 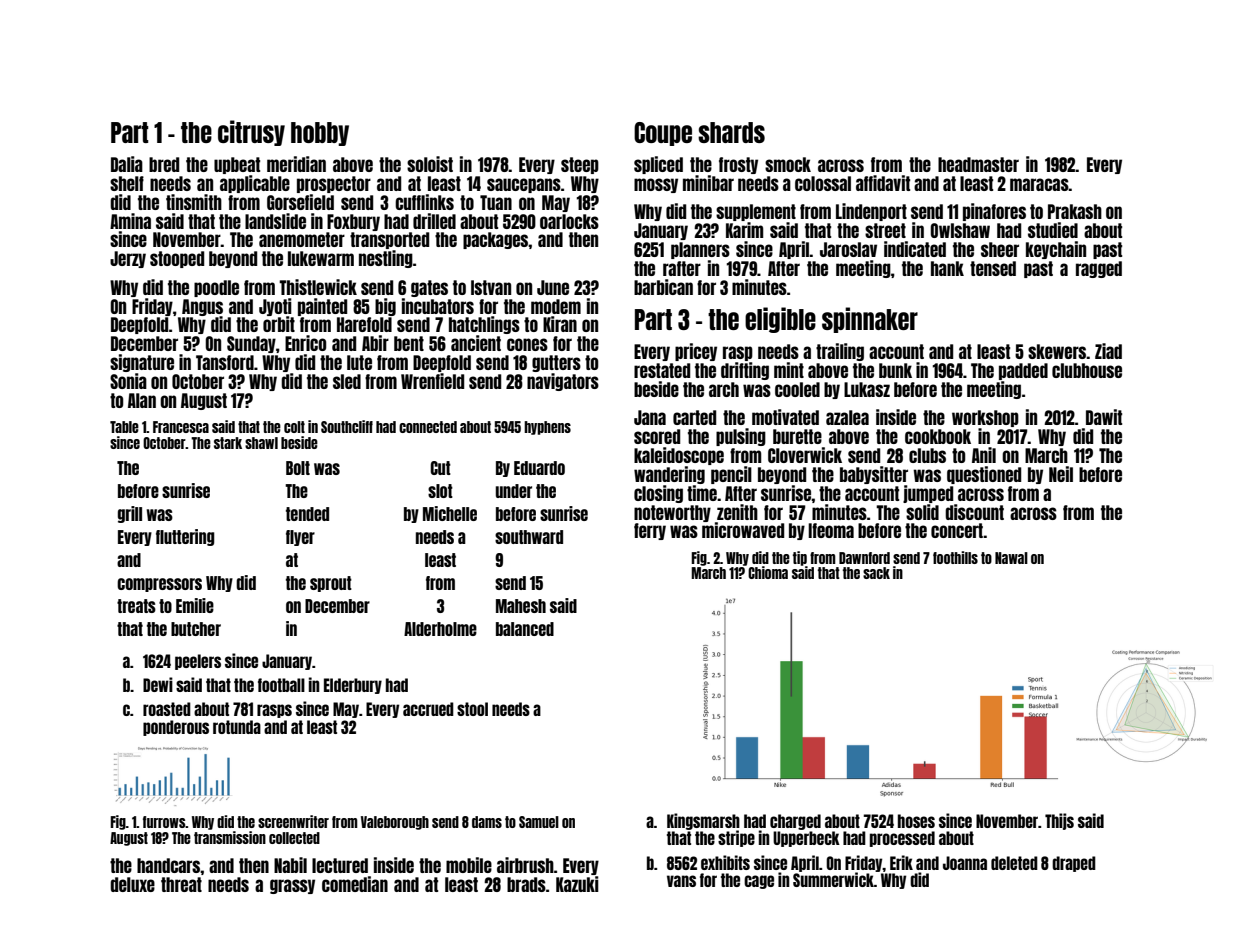 What do you see at coordinates (657, 436) in the image?
I see `scored` at bounding box center [657, 436].
